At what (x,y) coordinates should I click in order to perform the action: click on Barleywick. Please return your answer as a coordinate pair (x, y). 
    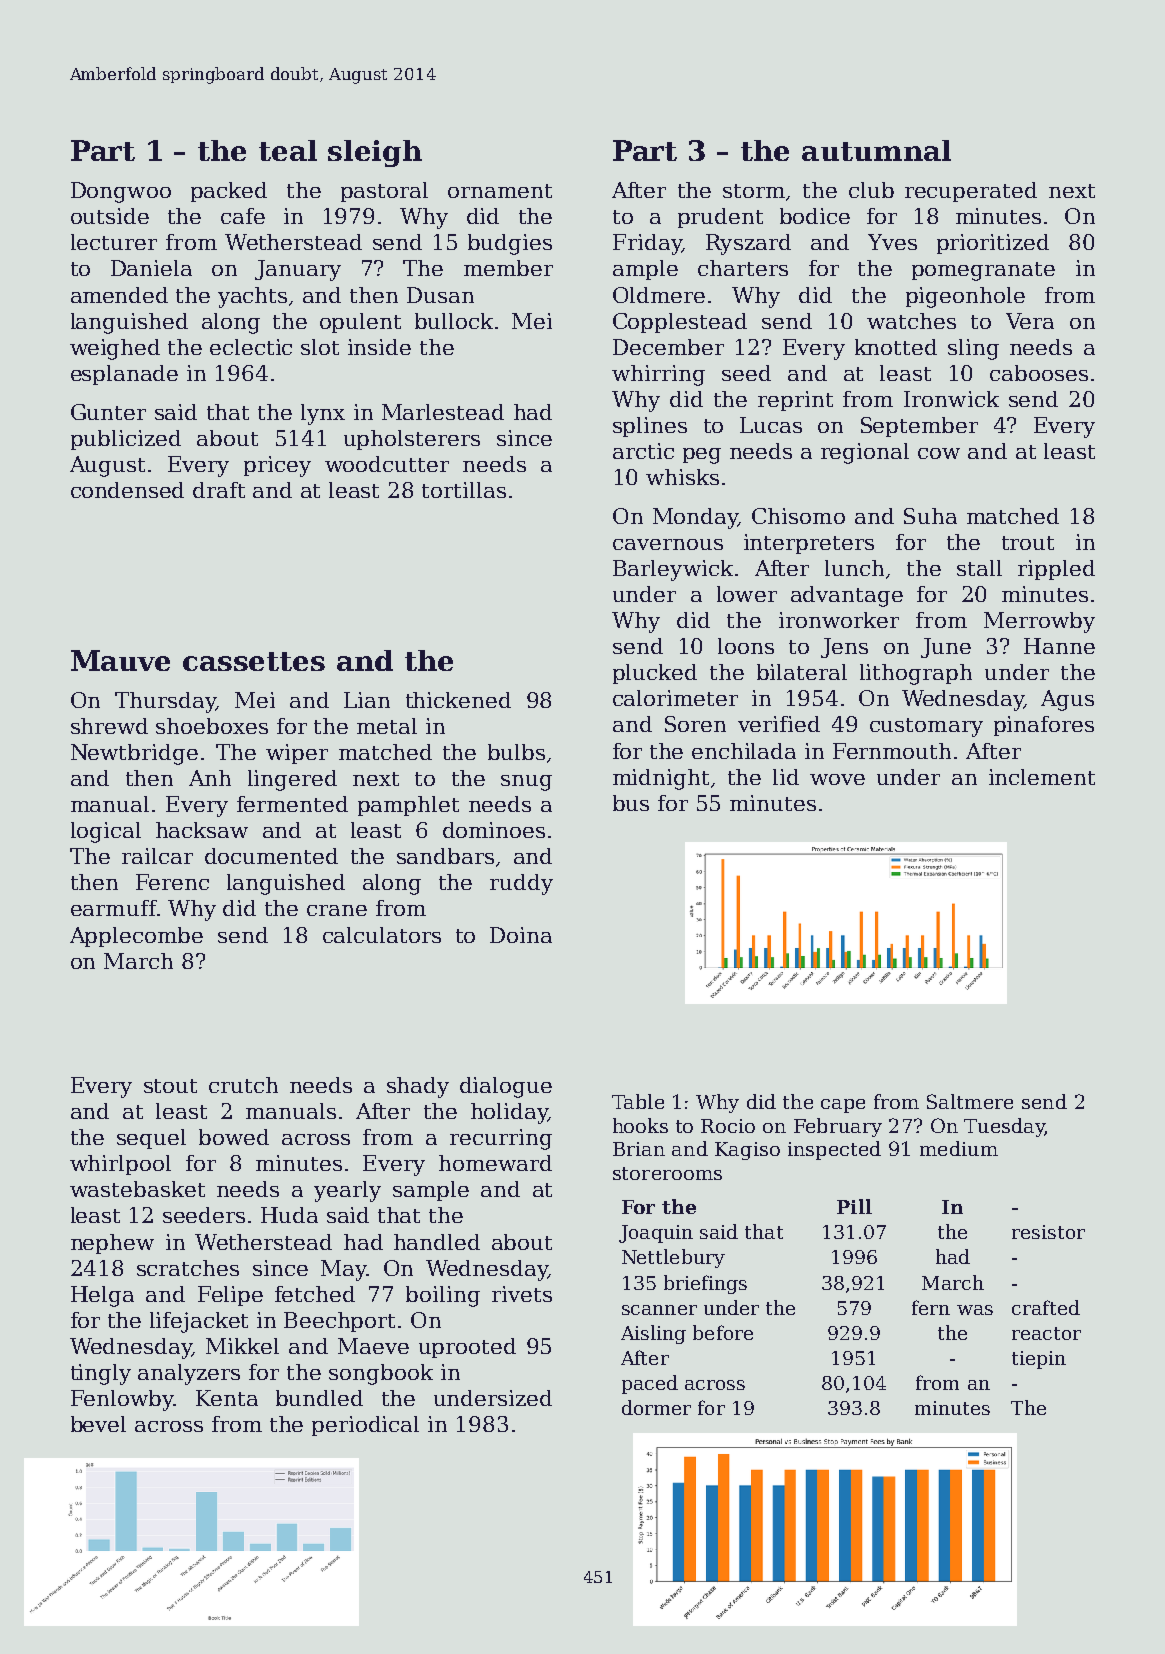
    Looking at the image, I should click on (673, 570).
